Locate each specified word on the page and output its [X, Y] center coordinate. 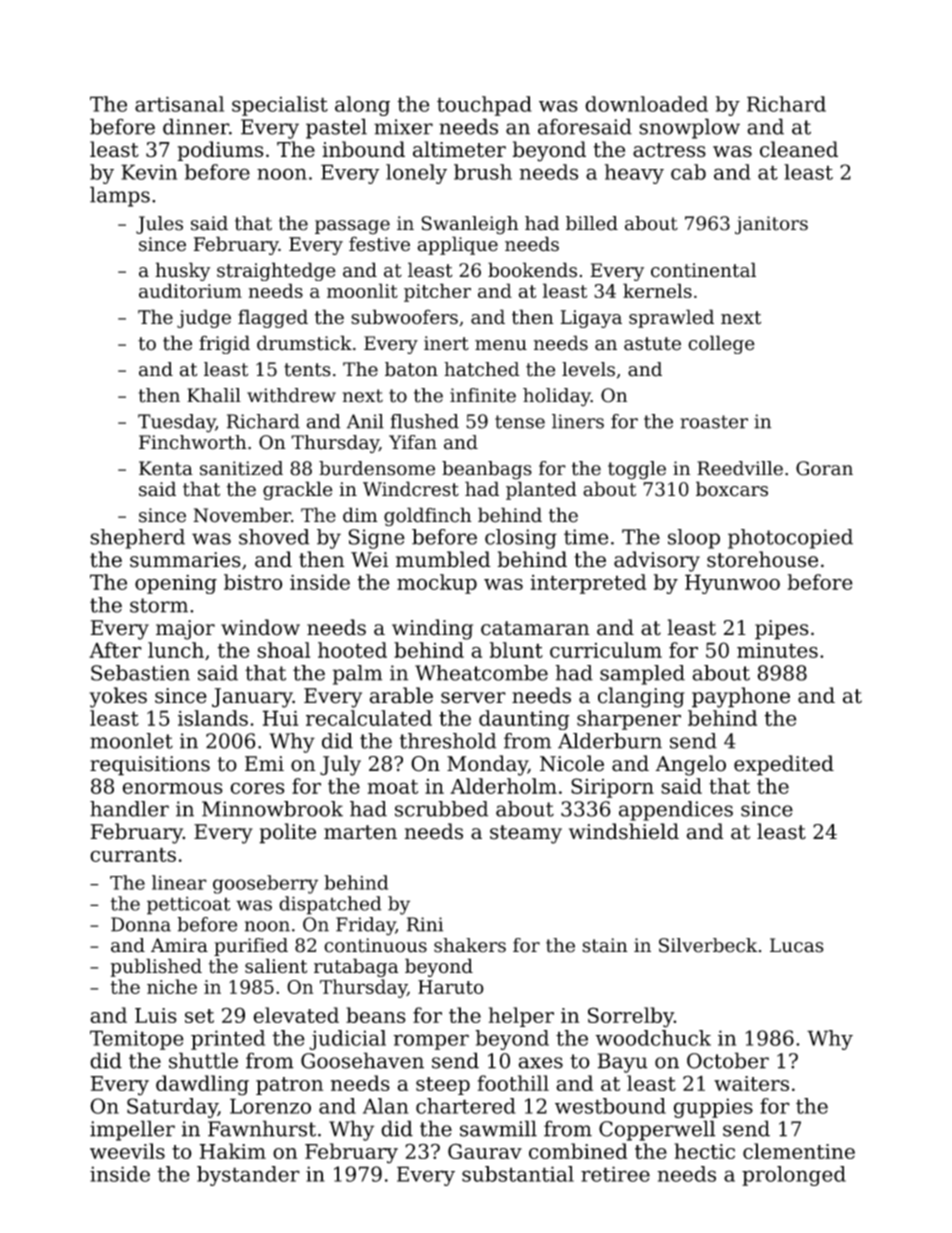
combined [578, 1151]
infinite [483, 395]
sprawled [671, 318]
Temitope [137, 1040]
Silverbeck [708, 945]
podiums [220, 151]
